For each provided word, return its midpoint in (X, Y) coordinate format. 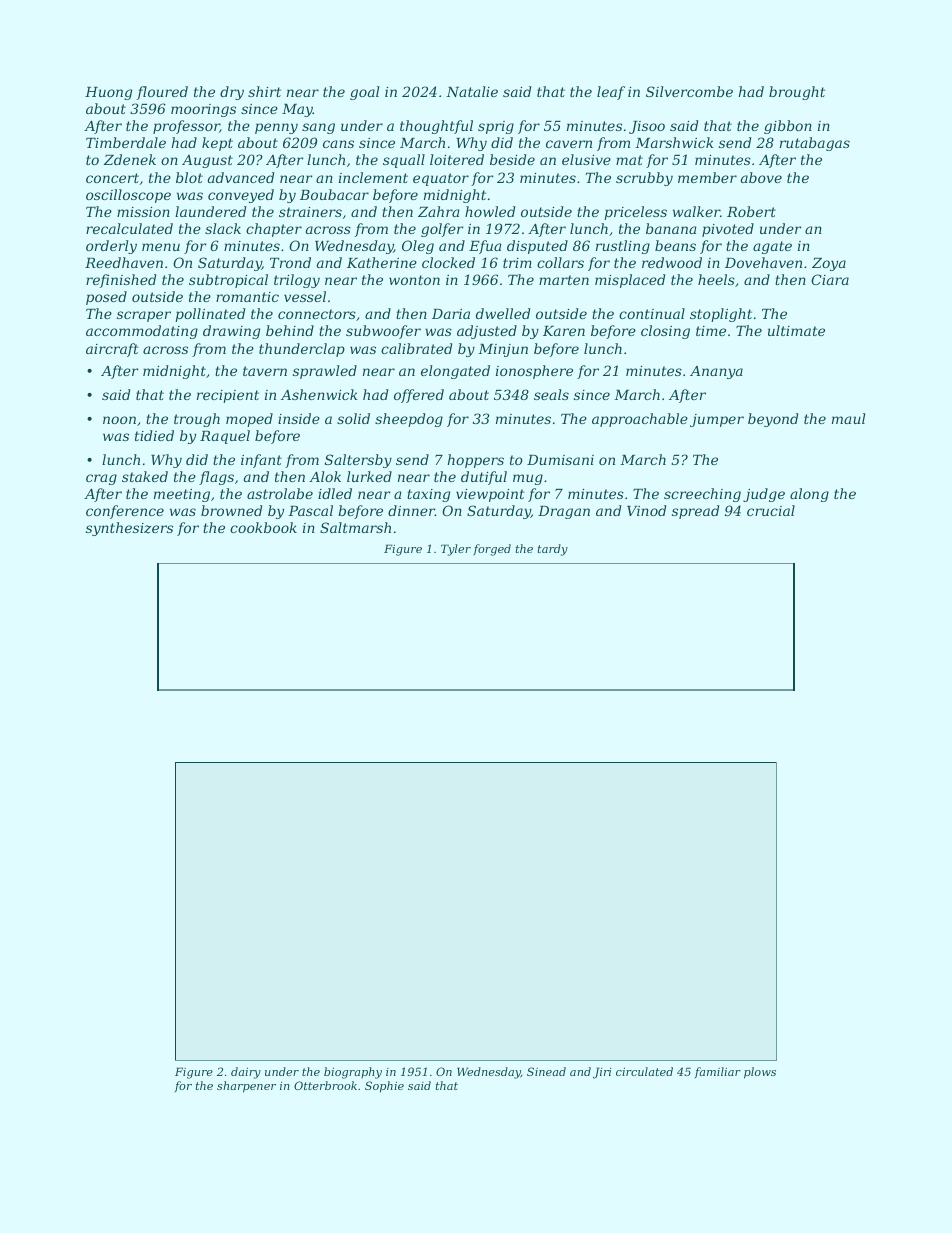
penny (276, 128)
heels (716, 279)
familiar (718, 1072)
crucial (771, 510)
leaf (611, 93)
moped (249, 420)
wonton (414, 280)
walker (696, 211)
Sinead (546, 1071)
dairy (246, 1073)
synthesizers (129, 529)
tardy (553, 550)
